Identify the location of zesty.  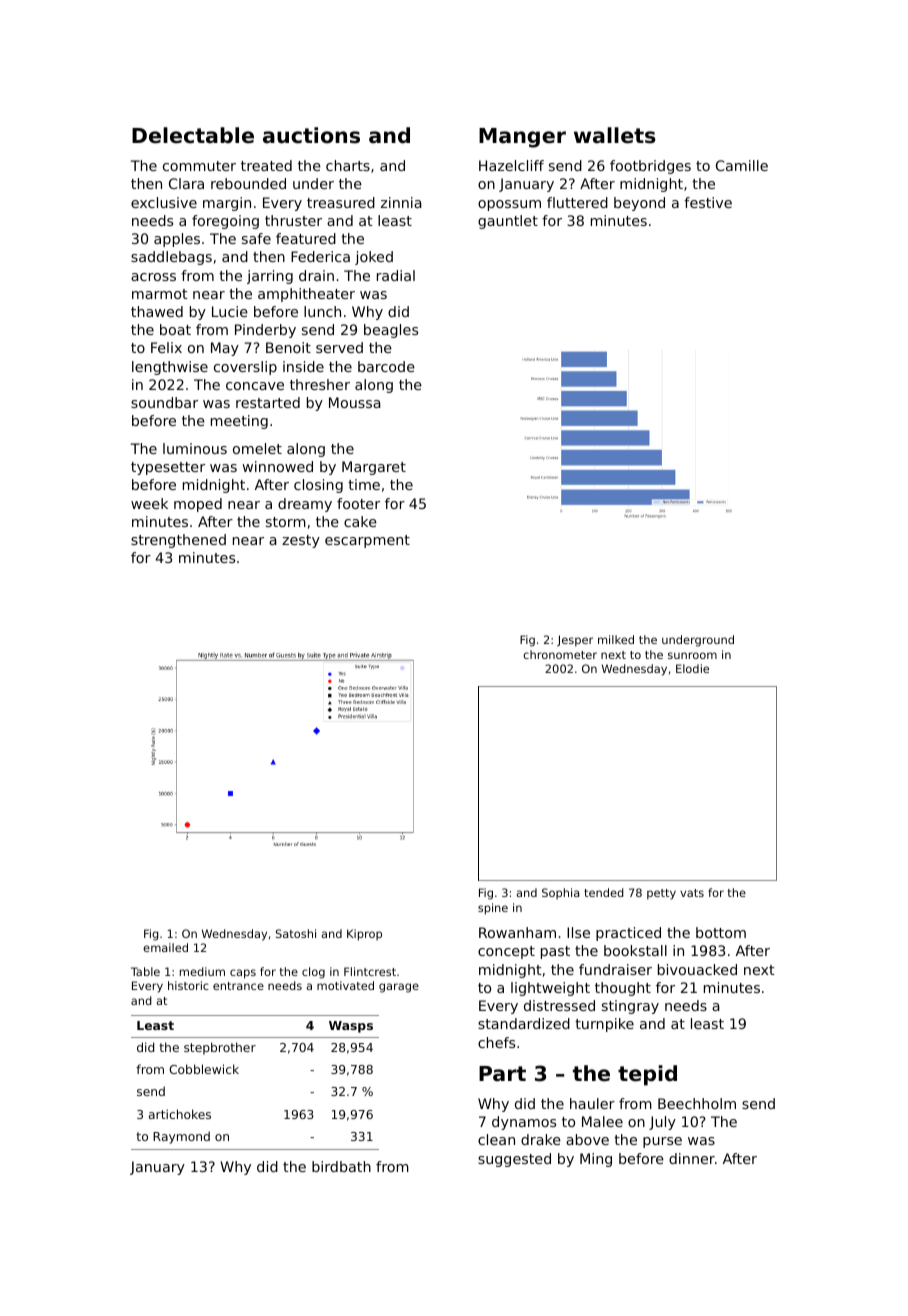
(301, 541).
